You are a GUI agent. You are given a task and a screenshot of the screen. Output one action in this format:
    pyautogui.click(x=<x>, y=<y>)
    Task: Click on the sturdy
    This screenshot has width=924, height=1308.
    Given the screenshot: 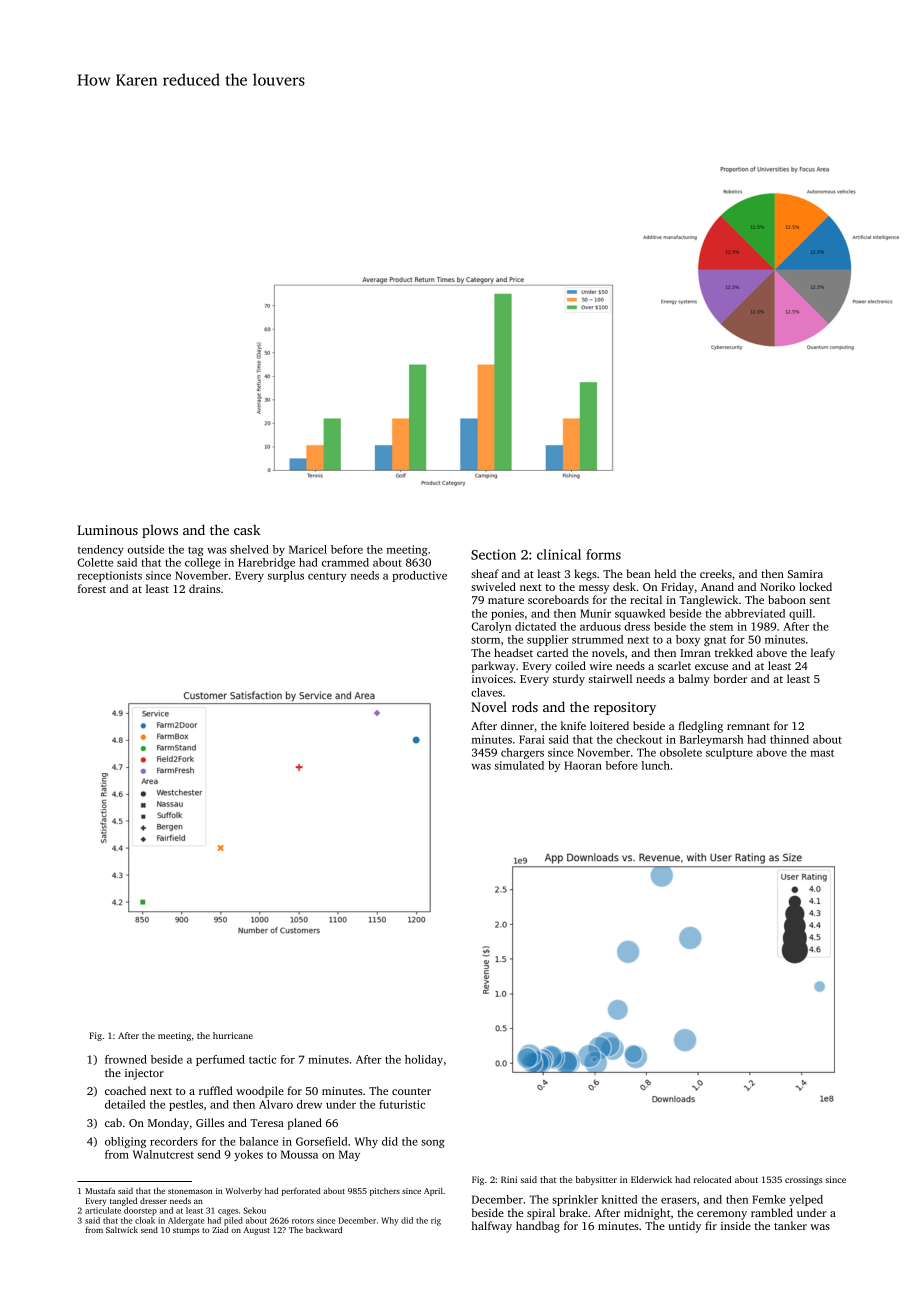 What is the action you would take?
    pyautogui.click(x=569, y=680)
